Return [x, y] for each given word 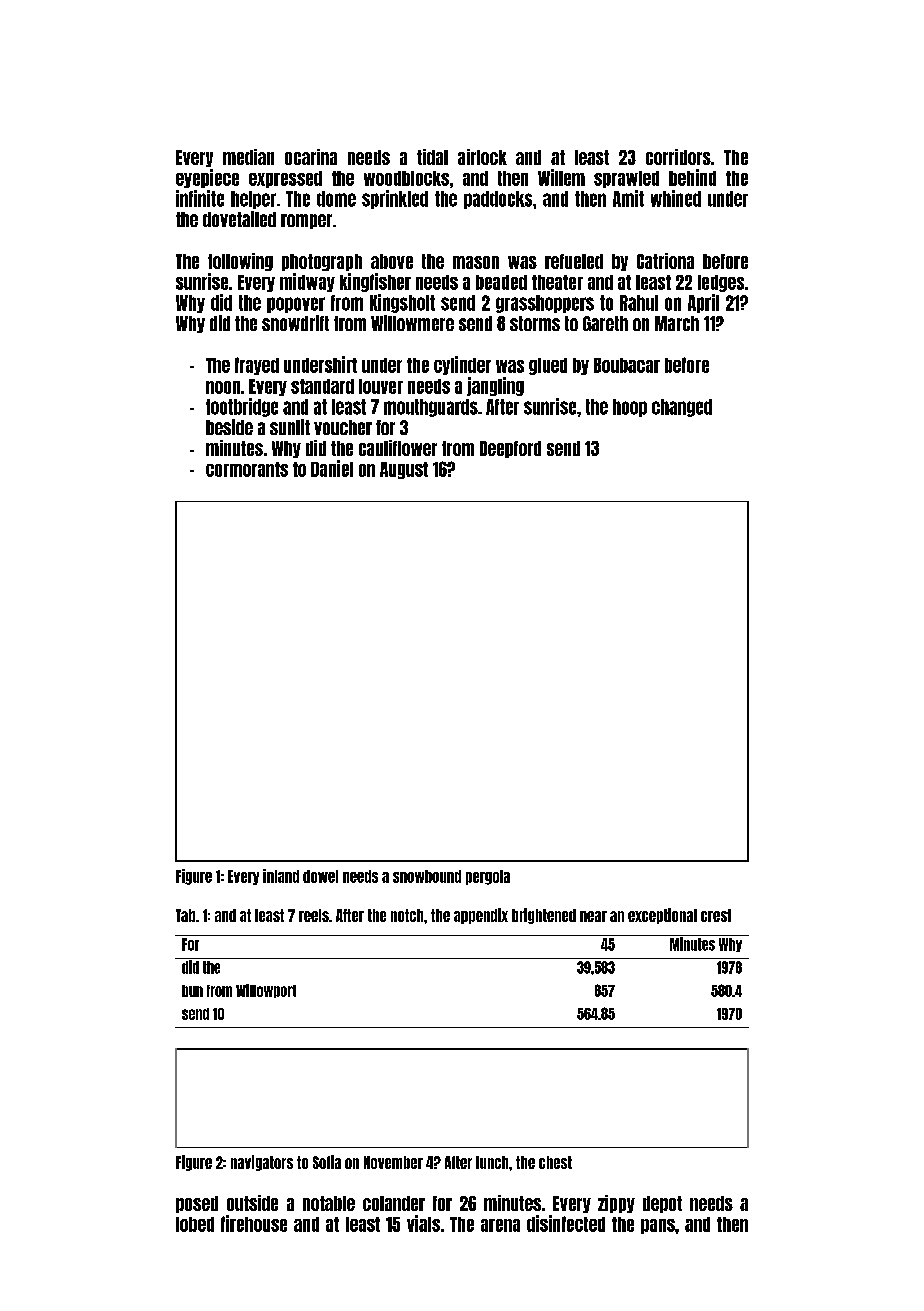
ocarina [311, 157]
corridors [678, 157]
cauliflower [398, 448]
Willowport [266, 991]
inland [281, 876]
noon [223, 387]
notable [329, 1203]
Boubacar [627, 365]
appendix [481, 916]
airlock [482, 157]
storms [535, 323]
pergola [488, 877]
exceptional [662, 916]
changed [682, 408]
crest [716, 915]
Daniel [332, 468]
